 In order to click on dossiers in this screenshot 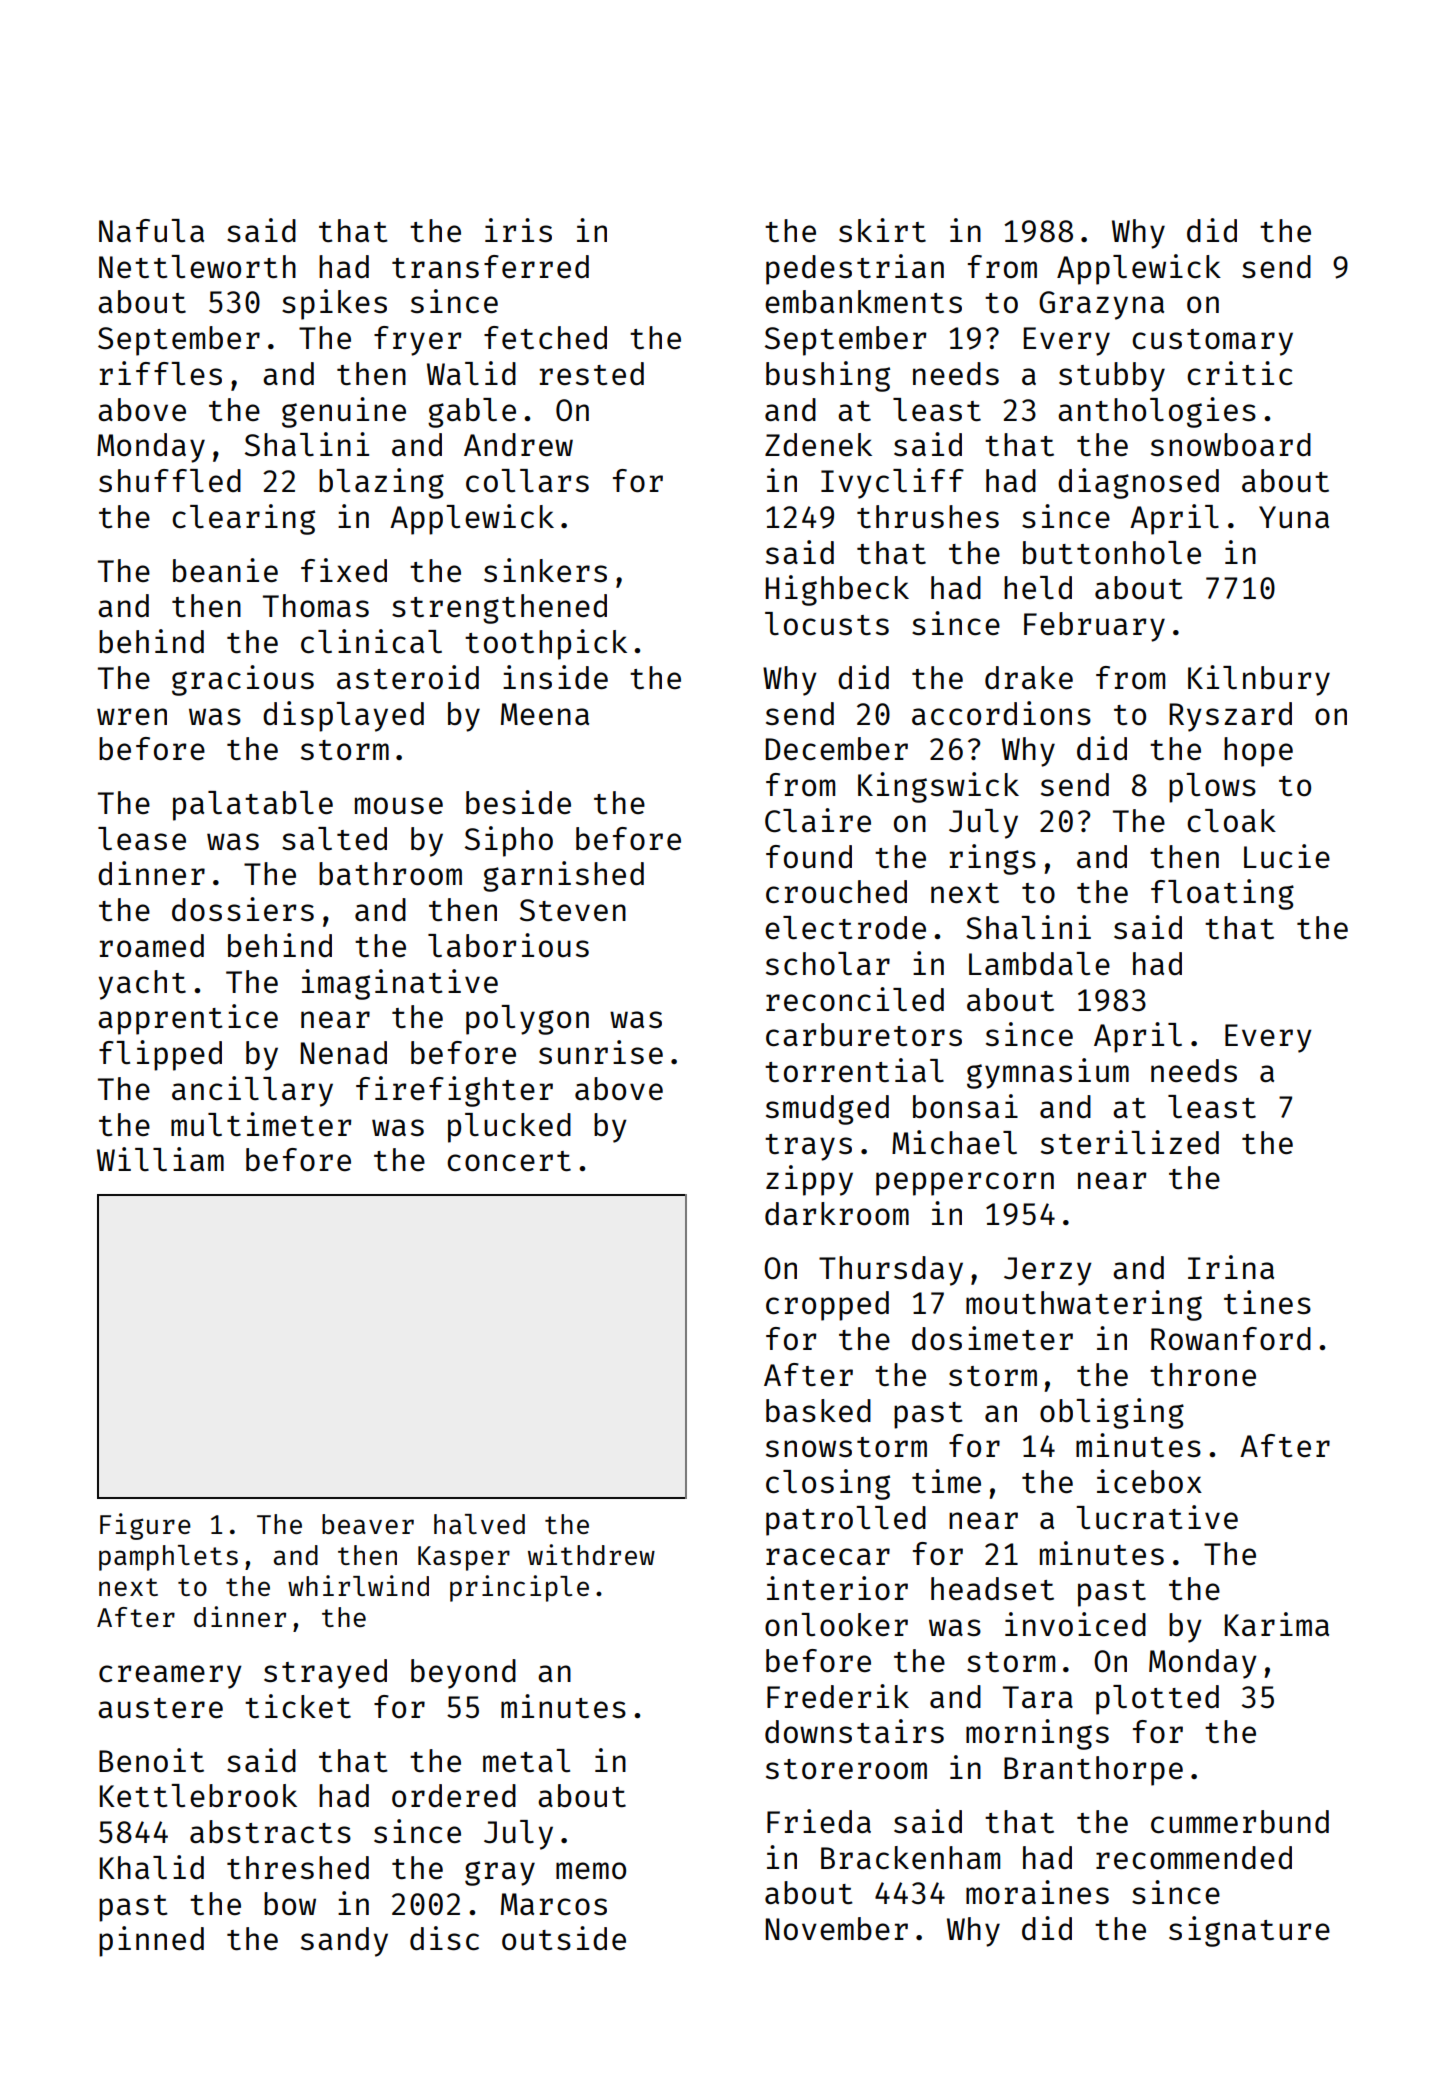, I will do `click(243, 909)`.
